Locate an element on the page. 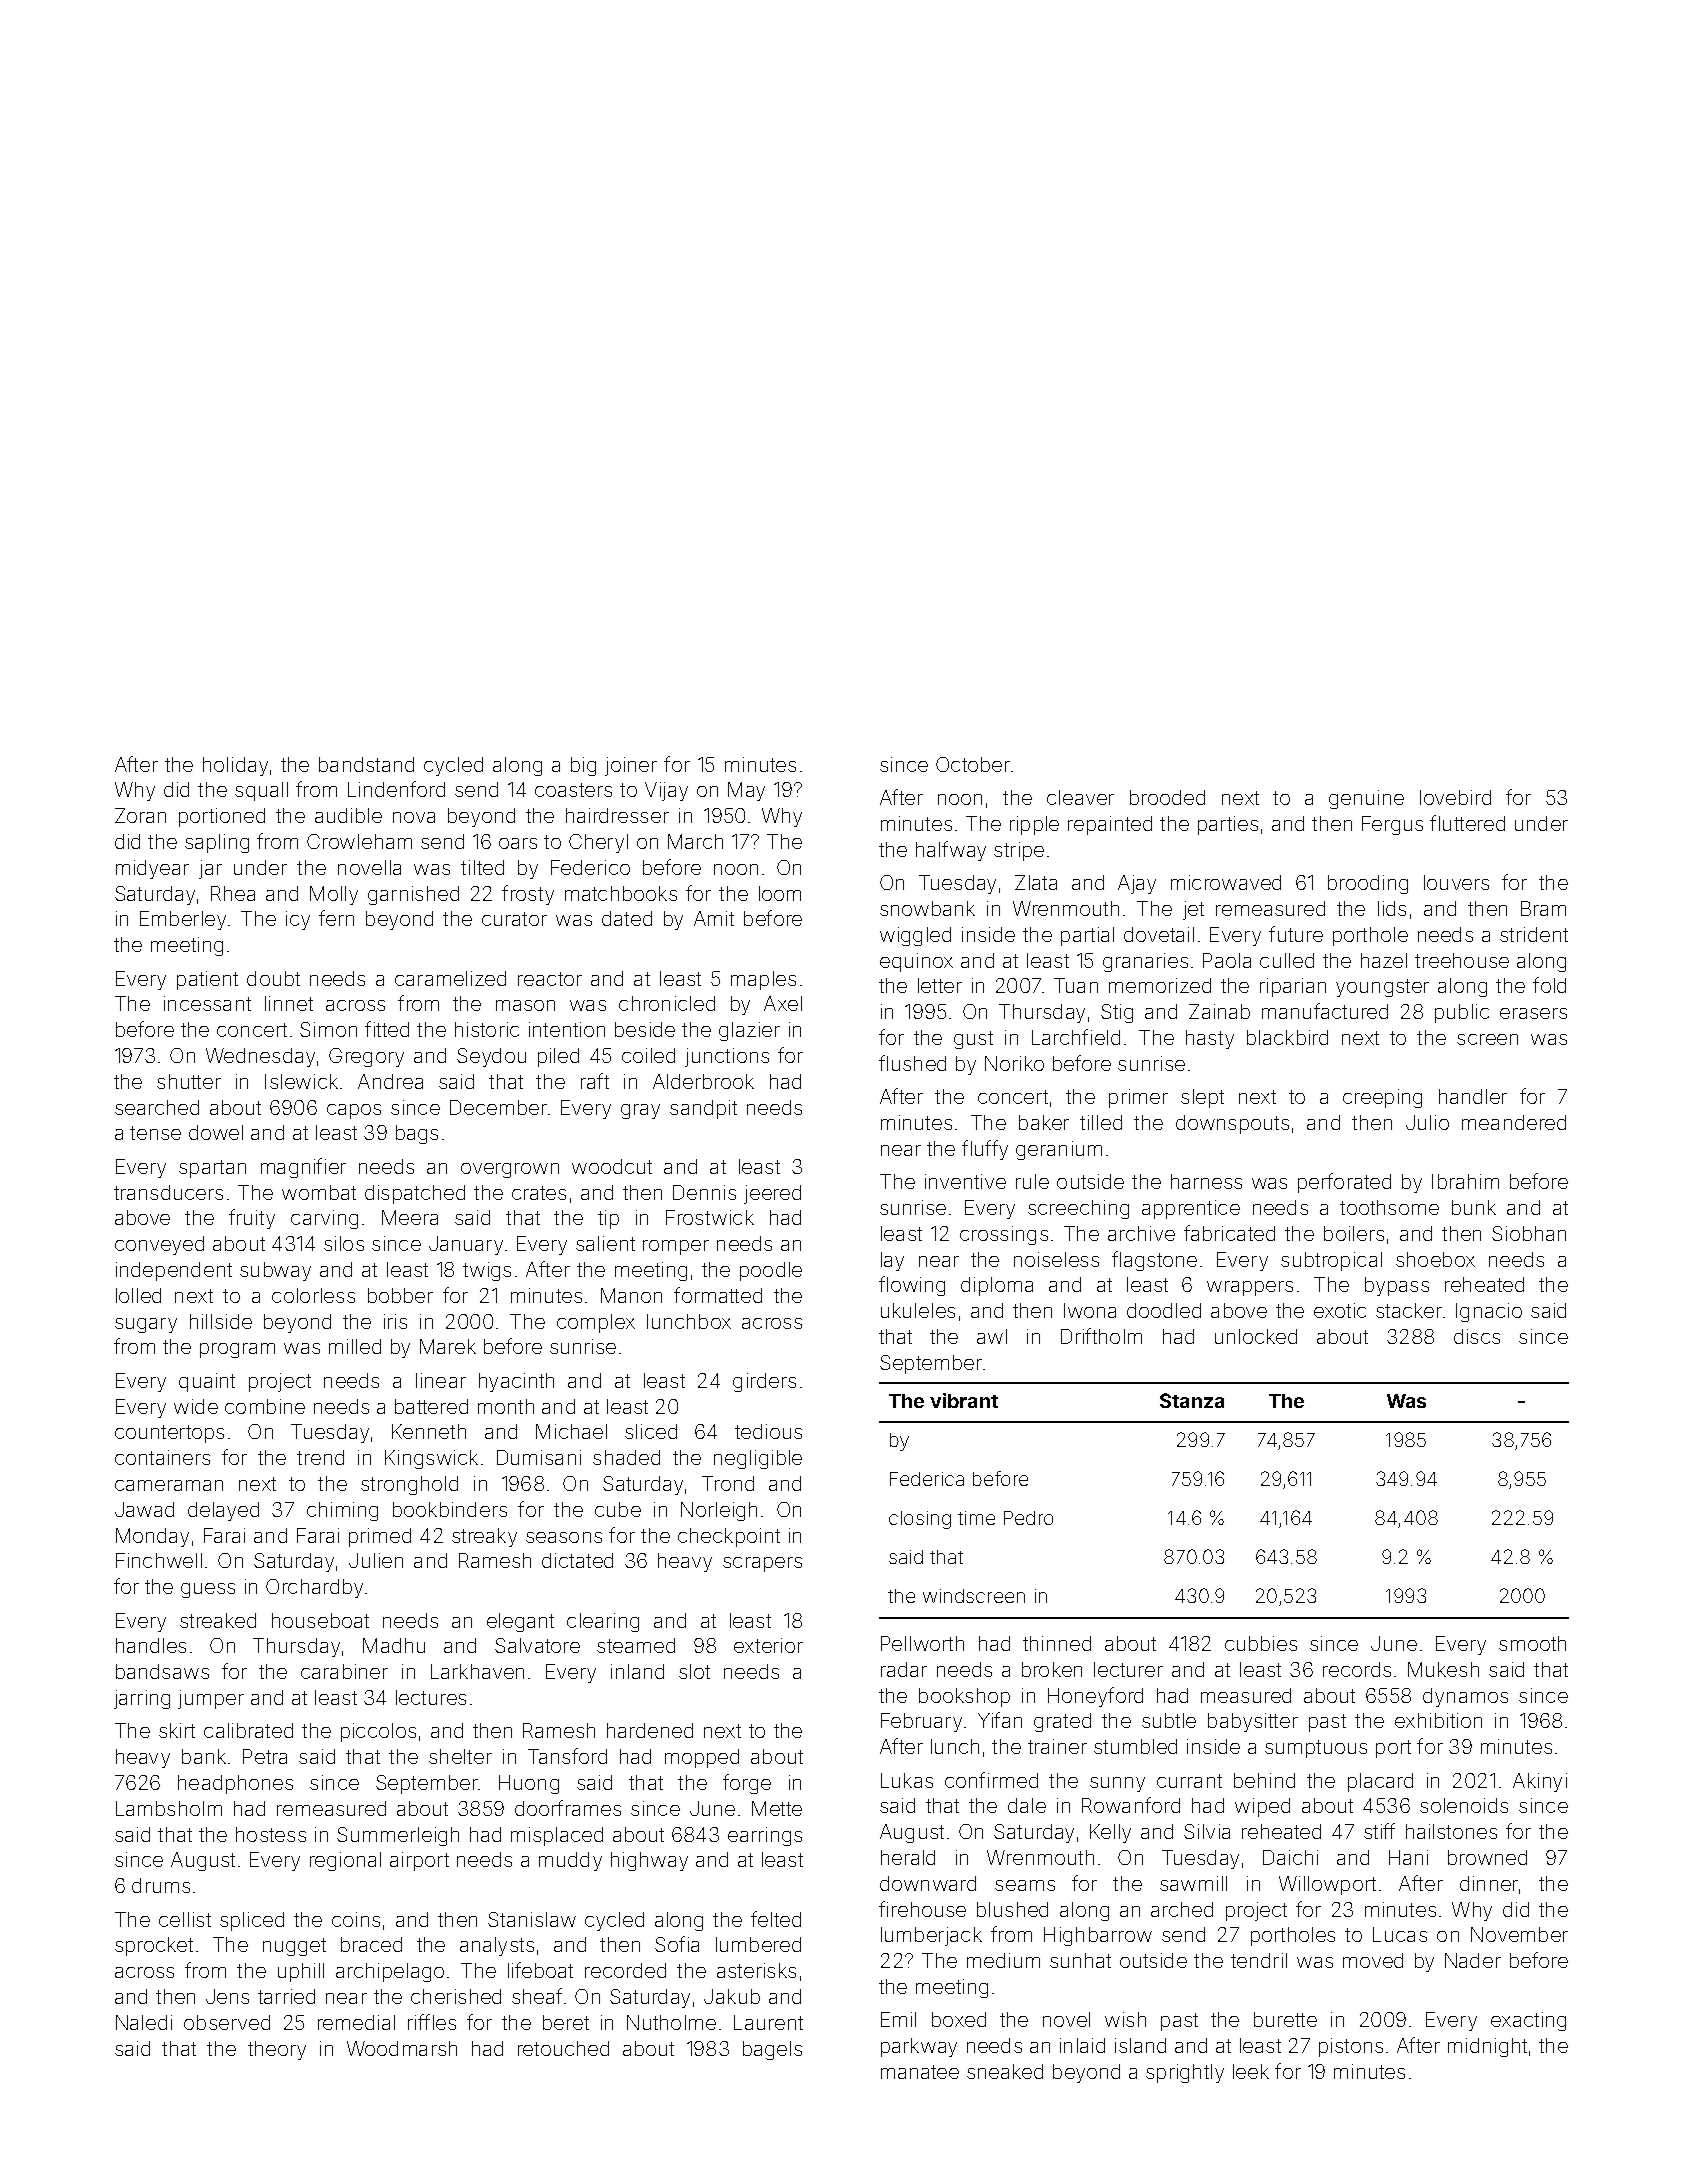 The width and height of the image is (1683, 2178). dovetail is located at coordinates (1159, 934).
